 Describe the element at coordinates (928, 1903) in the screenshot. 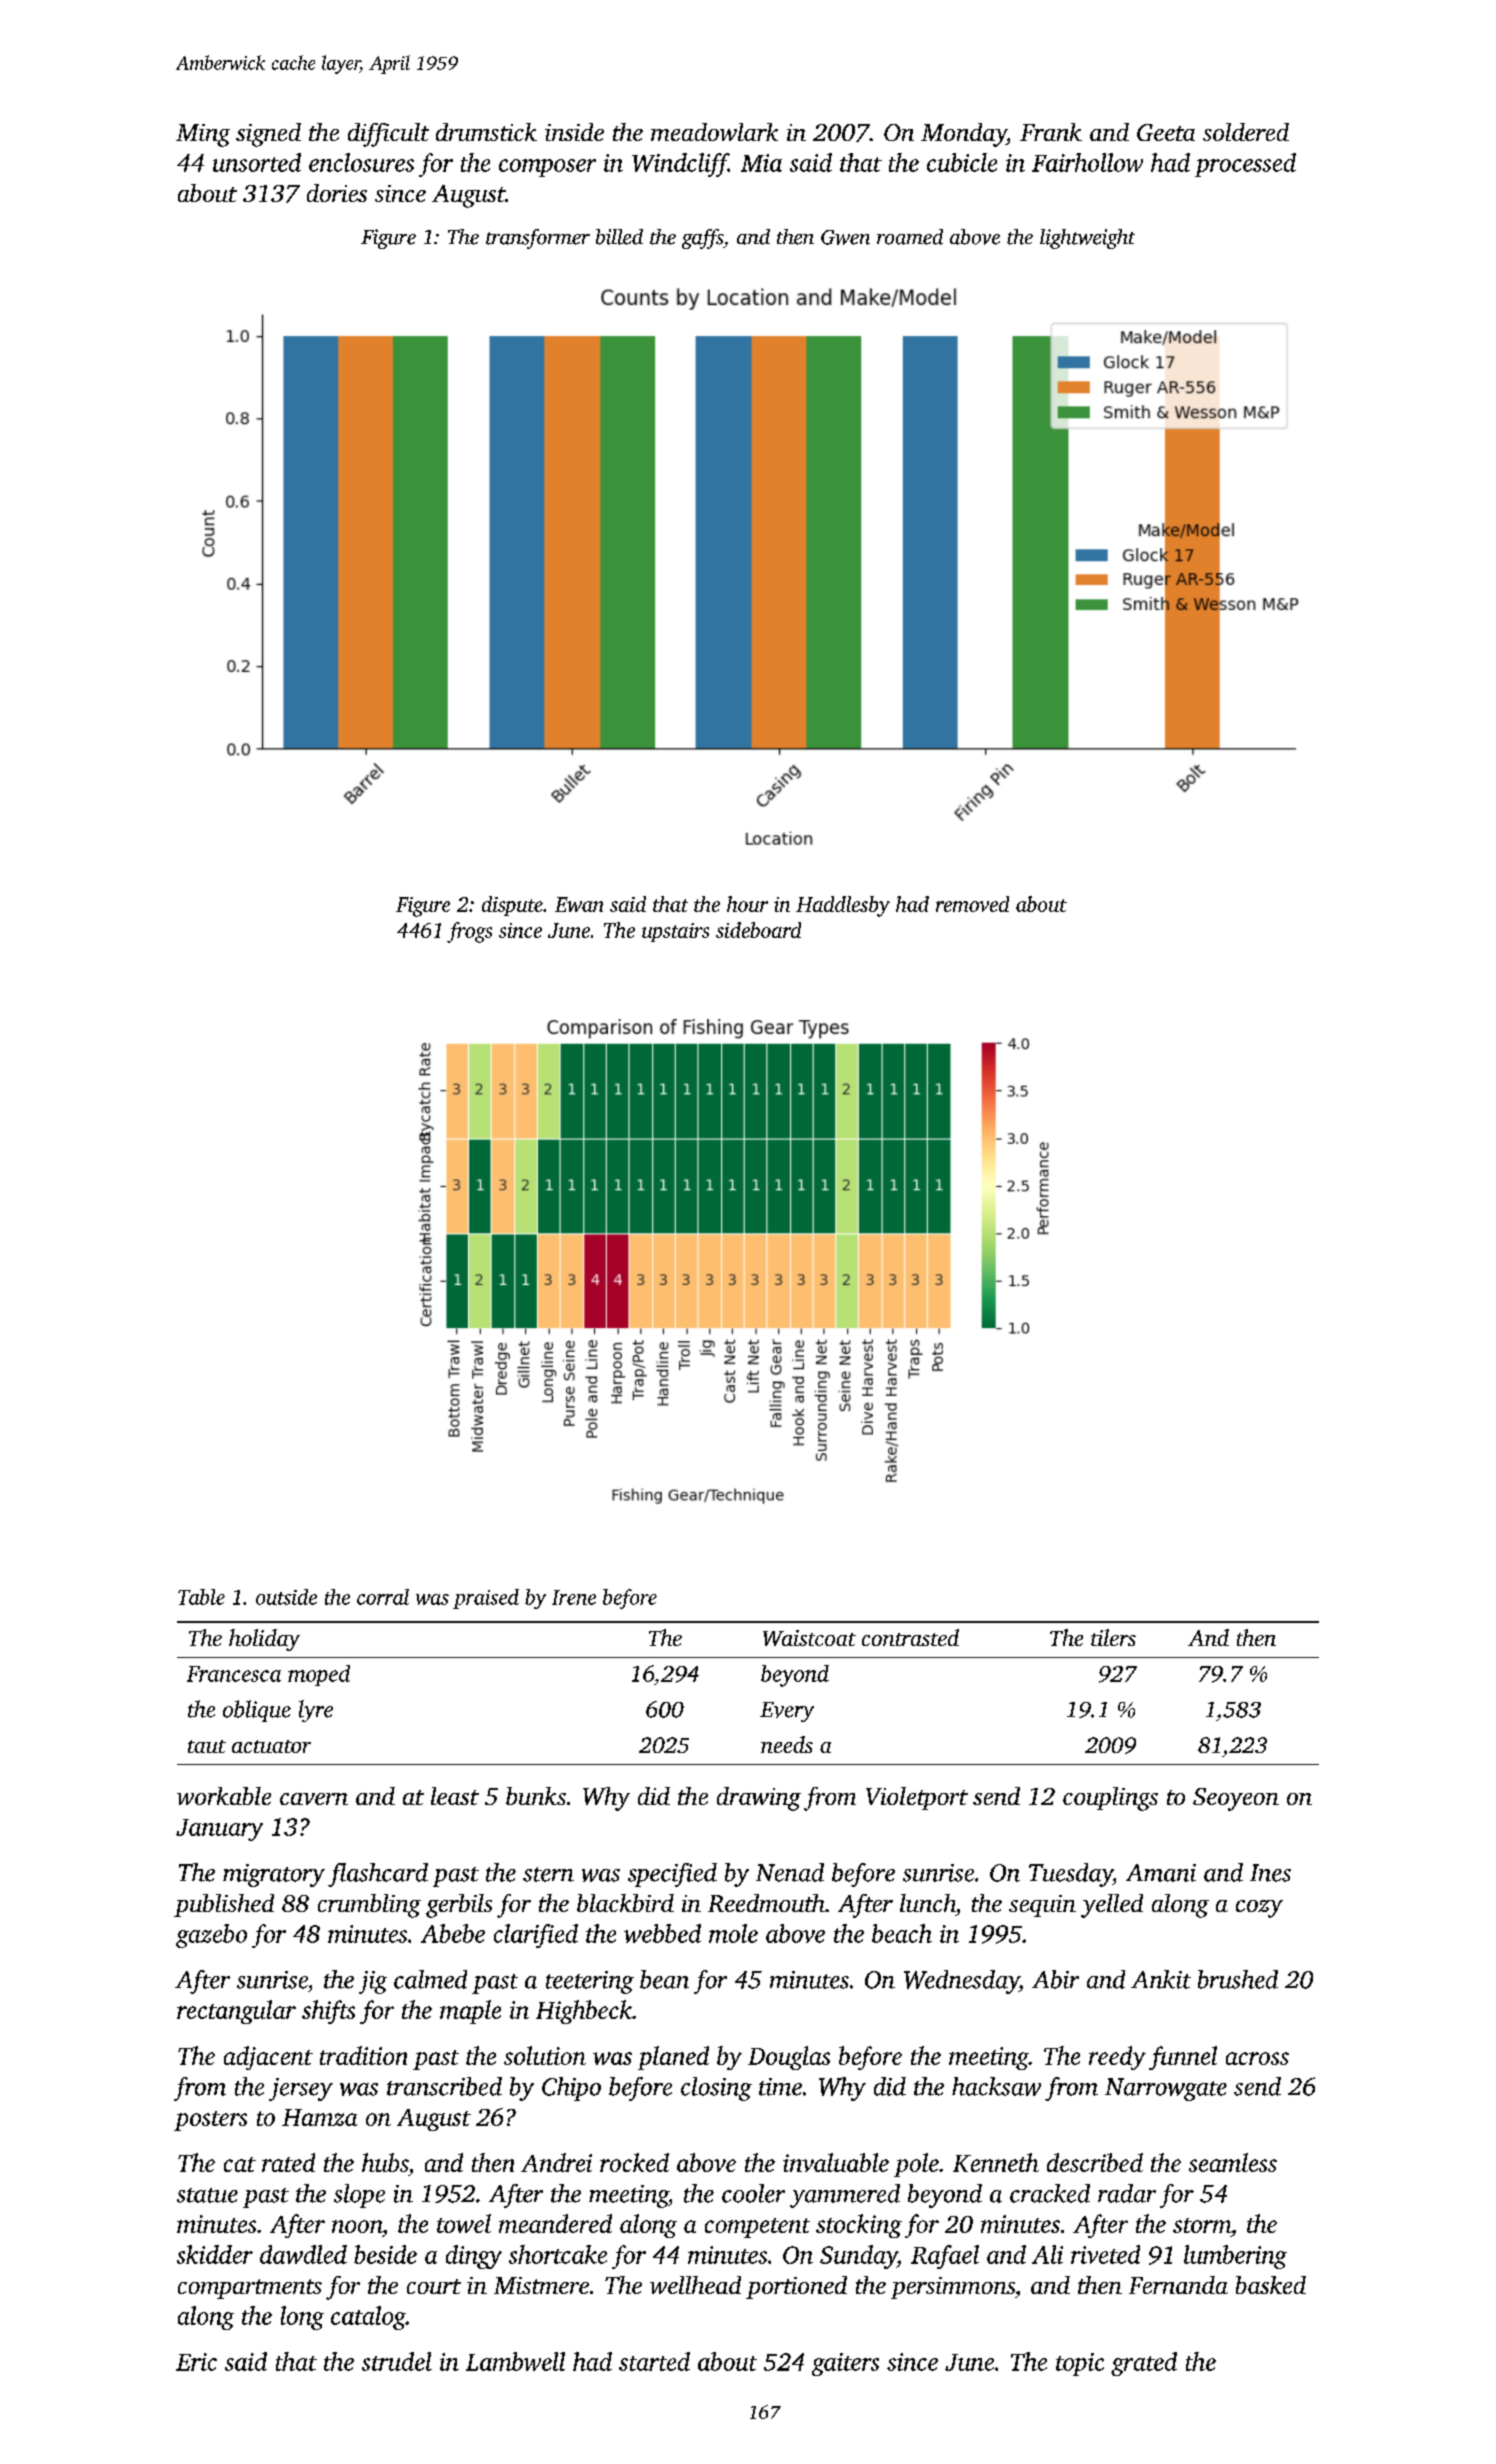

I see `lunch` at that location.
